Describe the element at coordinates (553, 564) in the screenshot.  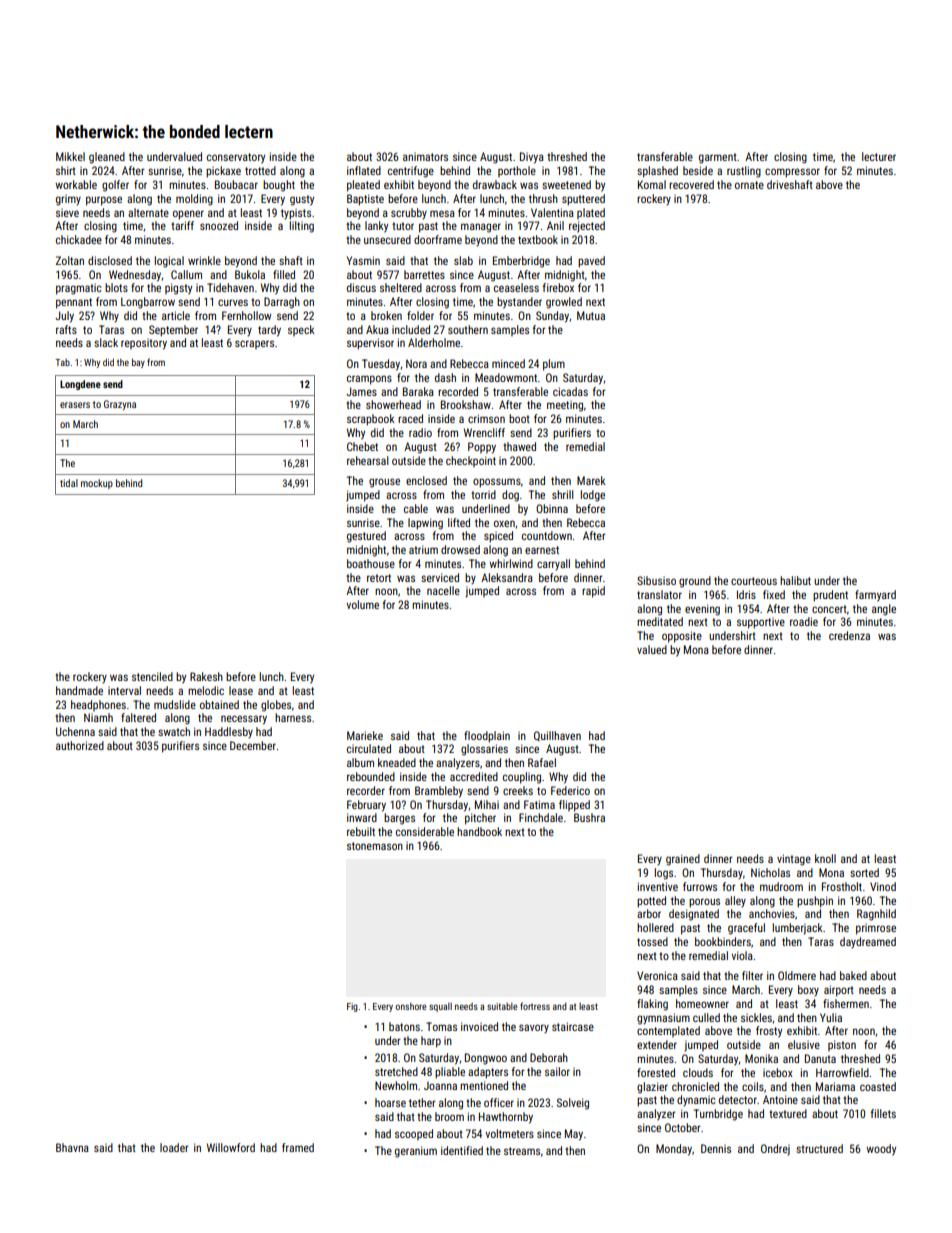
I see `carryall` at that location.
